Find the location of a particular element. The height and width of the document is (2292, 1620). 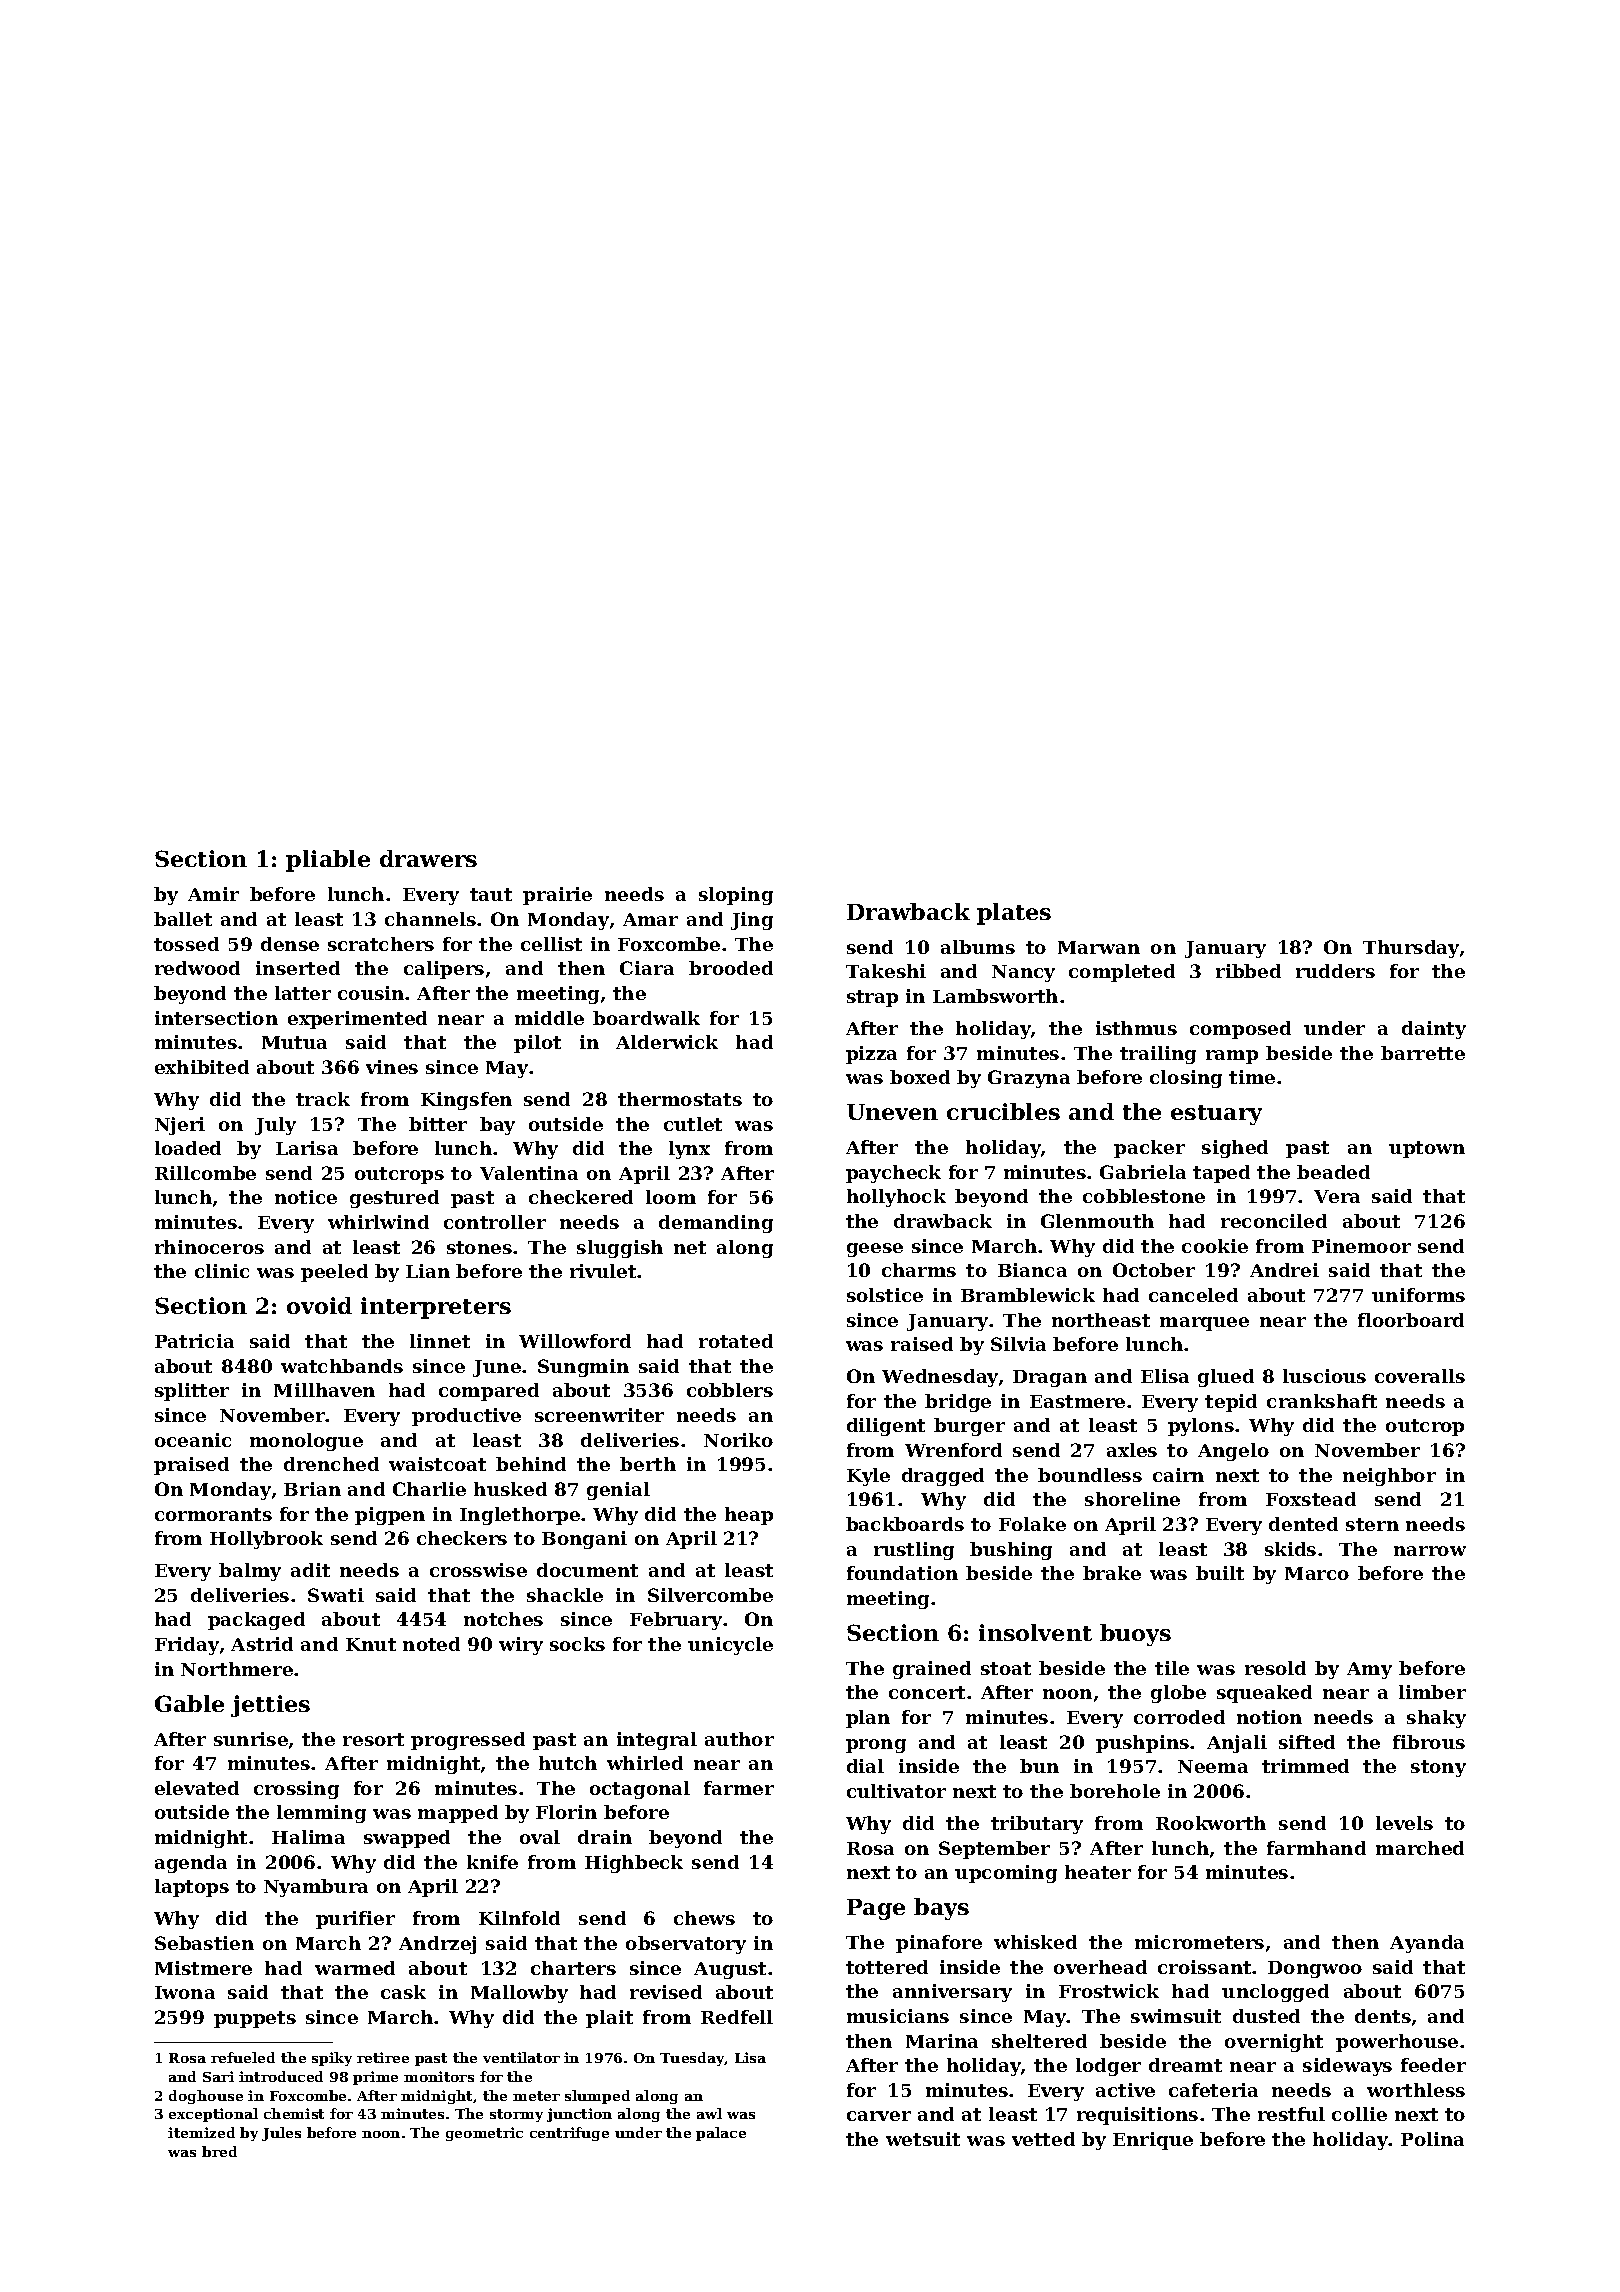

wetsuit is located at coordinates (923, 2139).
